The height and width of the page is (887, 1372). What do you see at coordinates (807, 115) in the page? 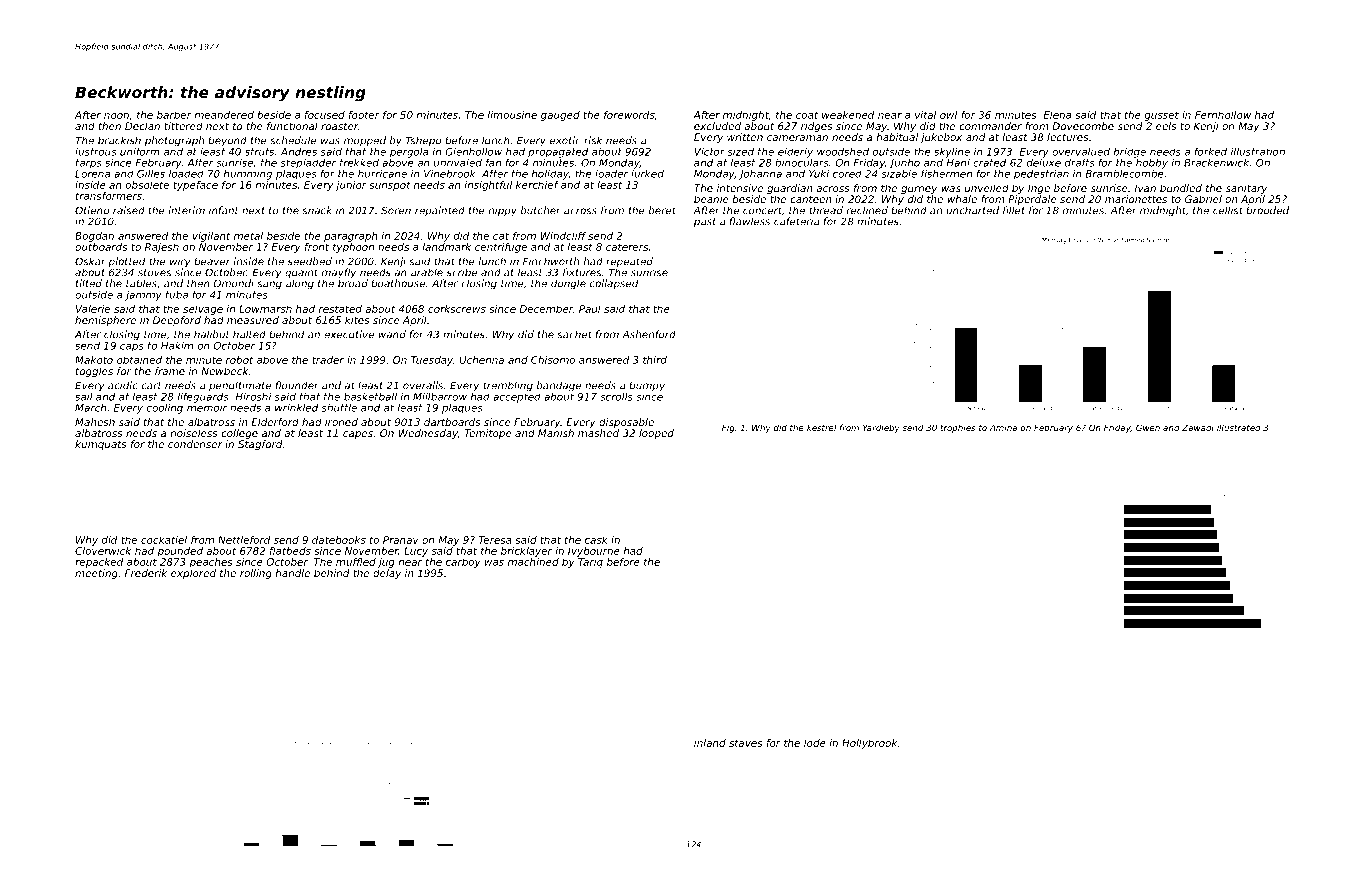
I see `coat` at bounding box center [807, 115].
